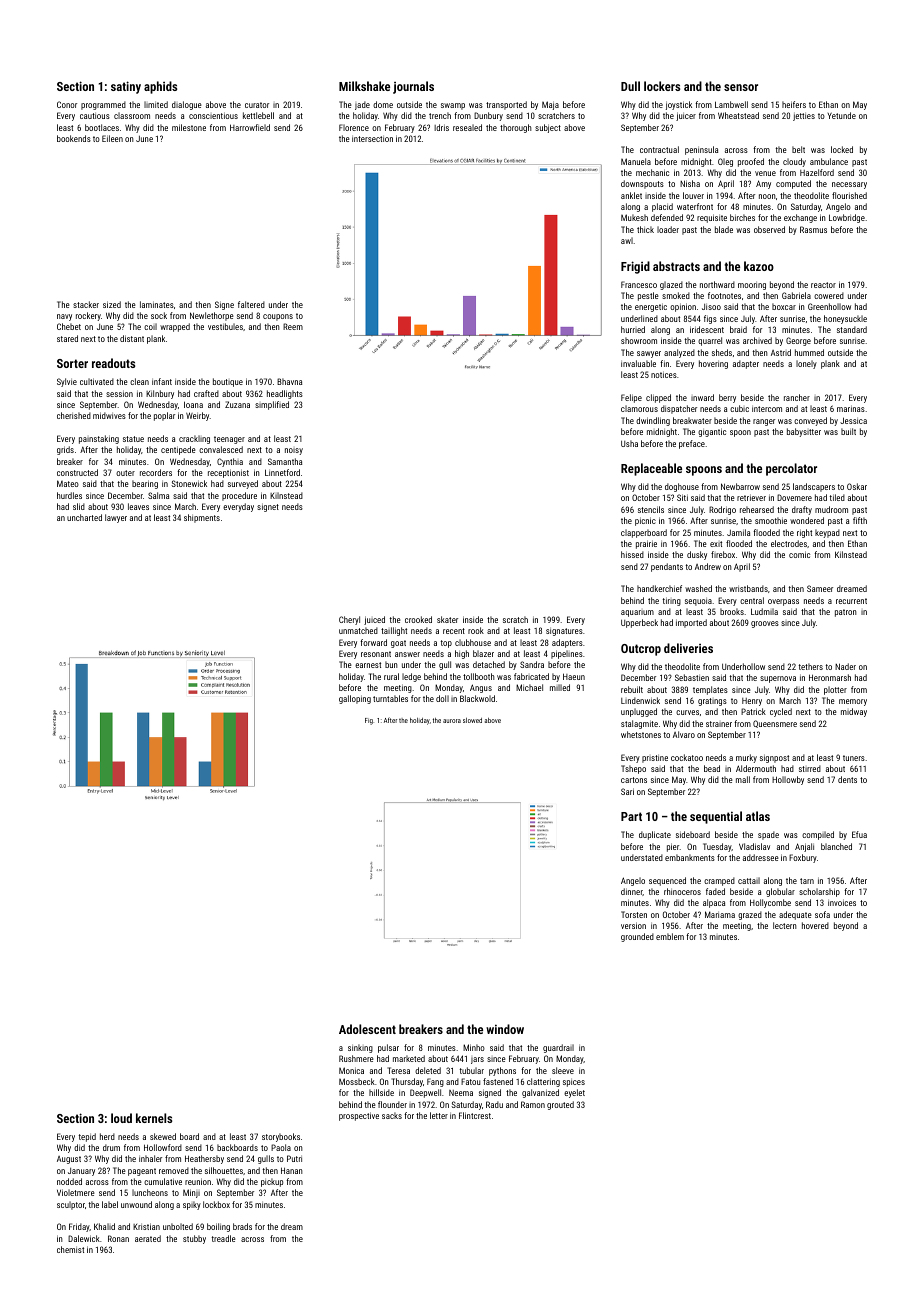  Describe the element at coordinates (633, 925) in the document. I see `version` at that location.
